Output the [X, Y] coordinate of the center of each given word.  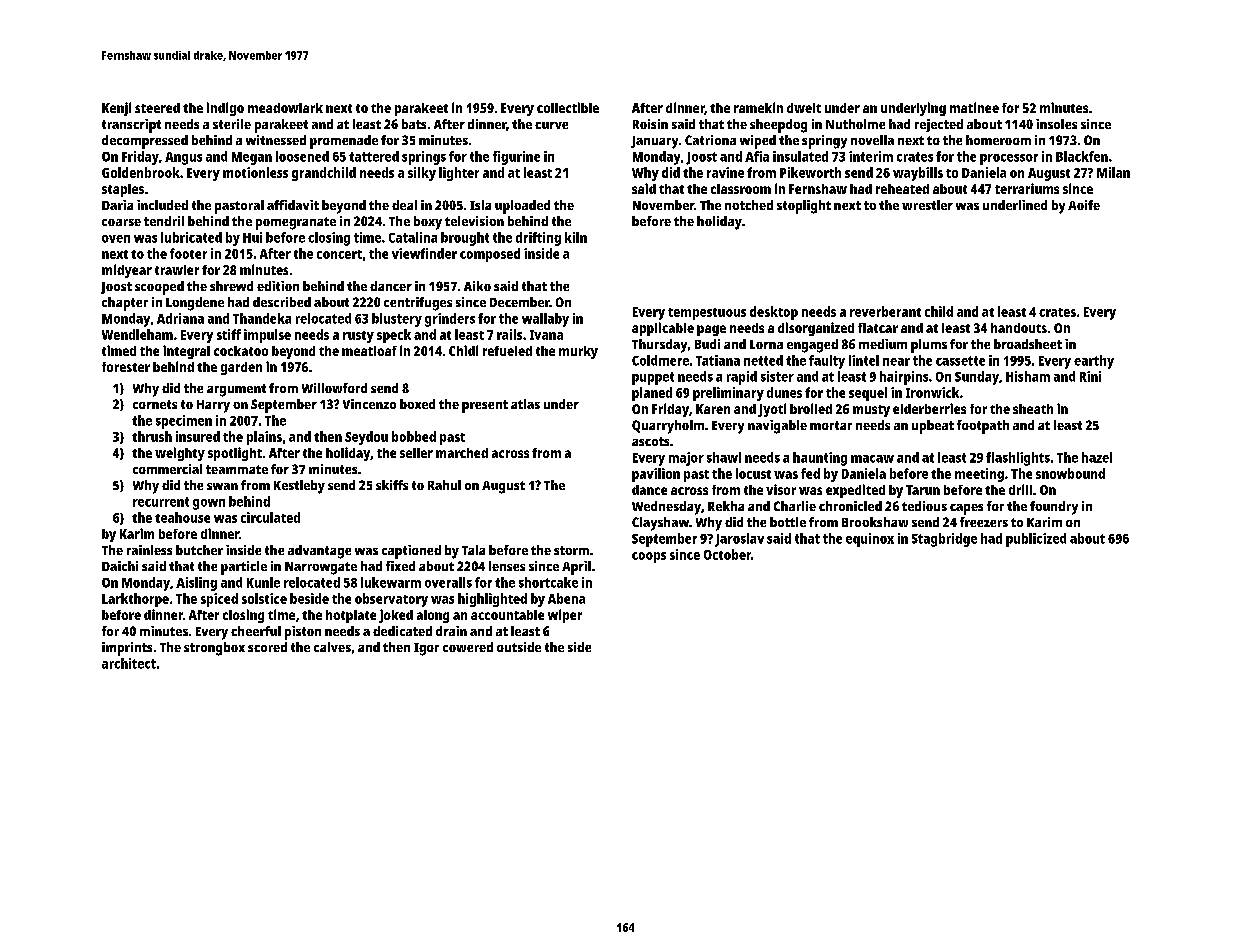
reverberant [885, 311]
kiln [576, 237]
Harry [213, 406]
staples [123, 190]
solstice [264, 598]
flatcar [878, 328]
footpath [983, 427]
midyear [127, 271]
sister [777, 376]
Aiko [477, 286]
